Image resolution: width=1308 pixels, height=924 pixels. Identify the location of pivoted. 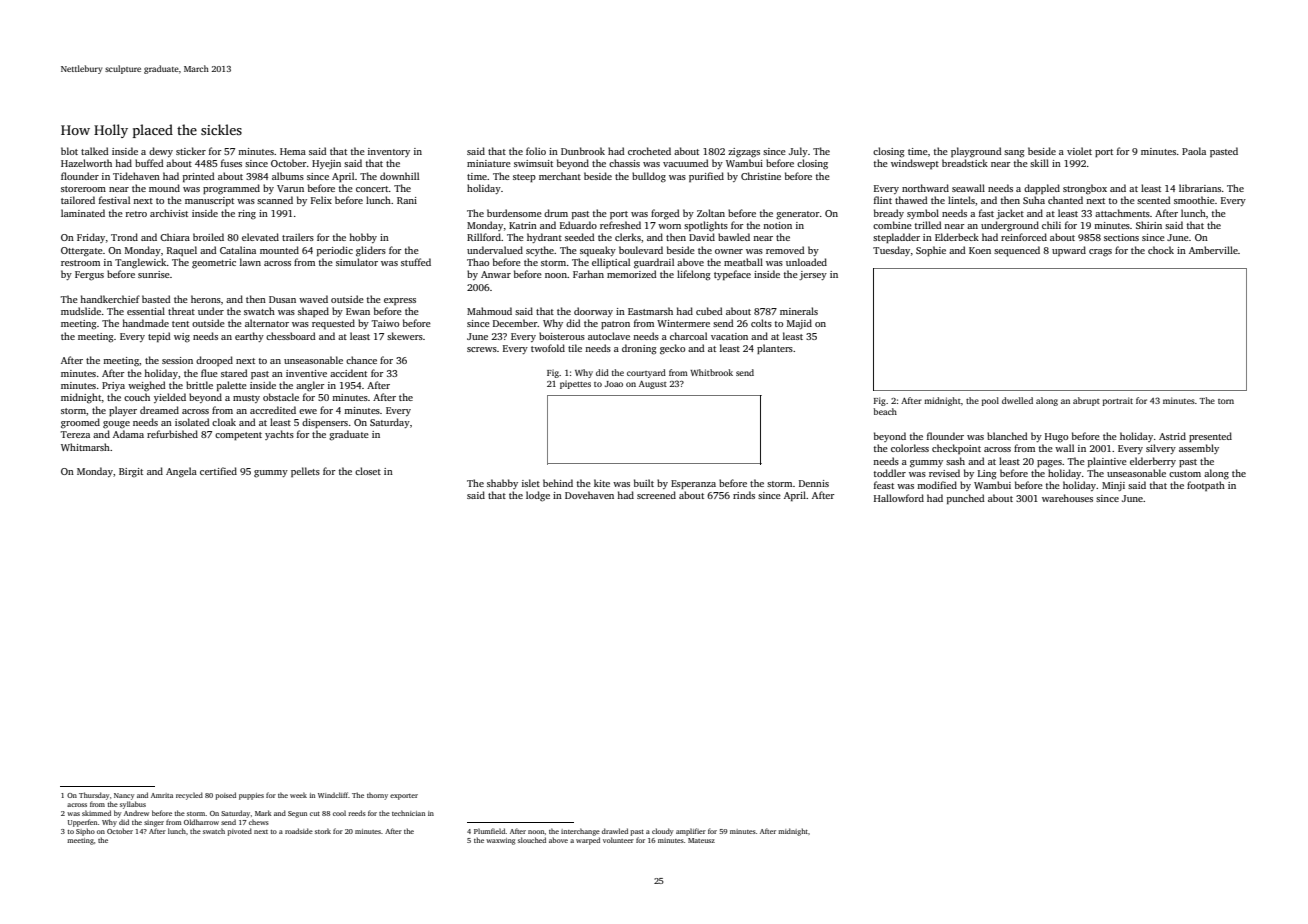
(240, 832).
